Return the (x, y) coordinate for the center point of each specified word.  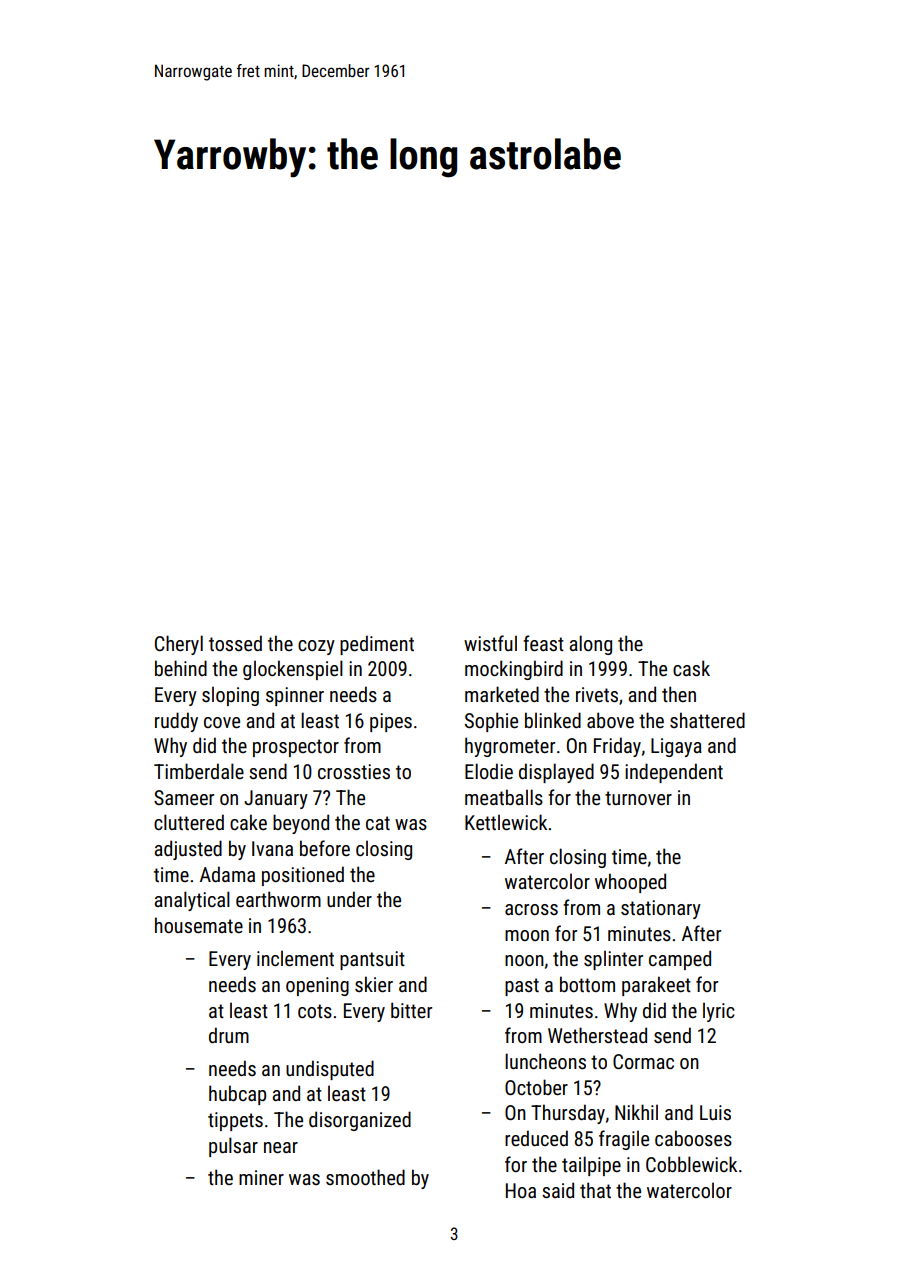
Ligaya (676, 747)
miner (261, 1177)
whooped (630, 883)
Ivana (272, 848)
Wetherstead (597, 1035)
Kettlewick (506, 822)
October (536, 1087)
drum (229, 1035)
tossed (235, 643)
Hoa (521, 1190)
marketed (502, 694)
